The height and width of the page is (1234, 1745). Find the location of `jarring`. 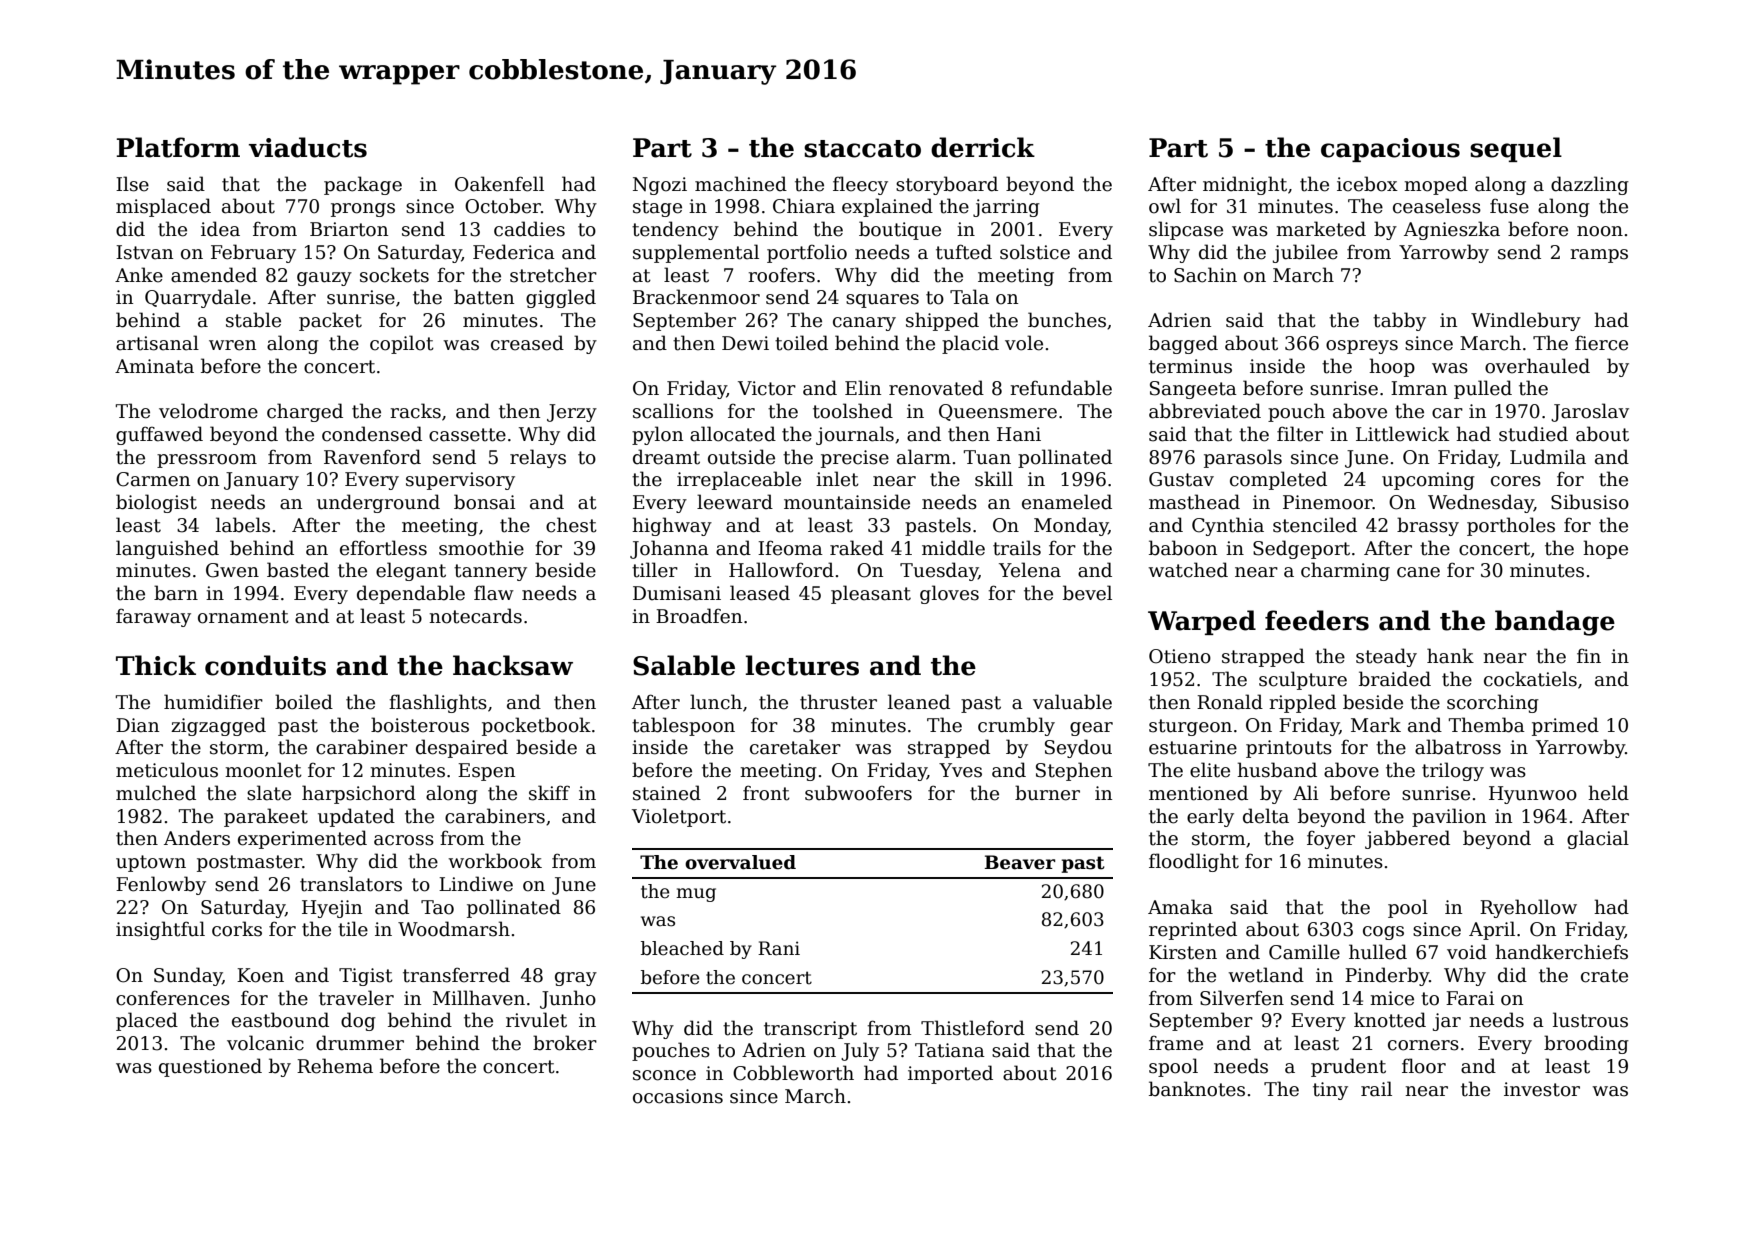

jarring is located at coordinates (1006, 208).
